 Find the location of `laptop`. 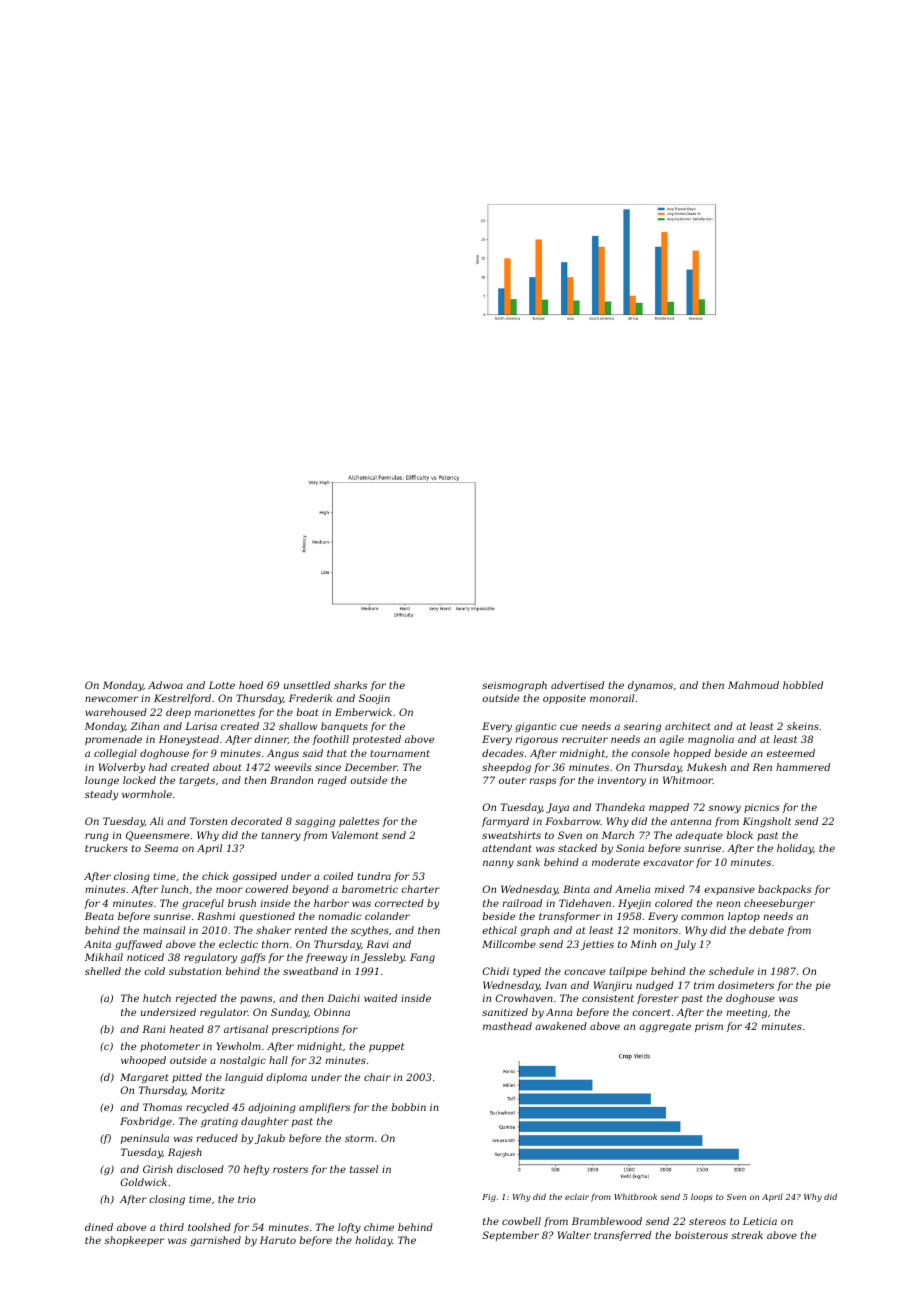

laptop is located at coordinates (744, 917).
